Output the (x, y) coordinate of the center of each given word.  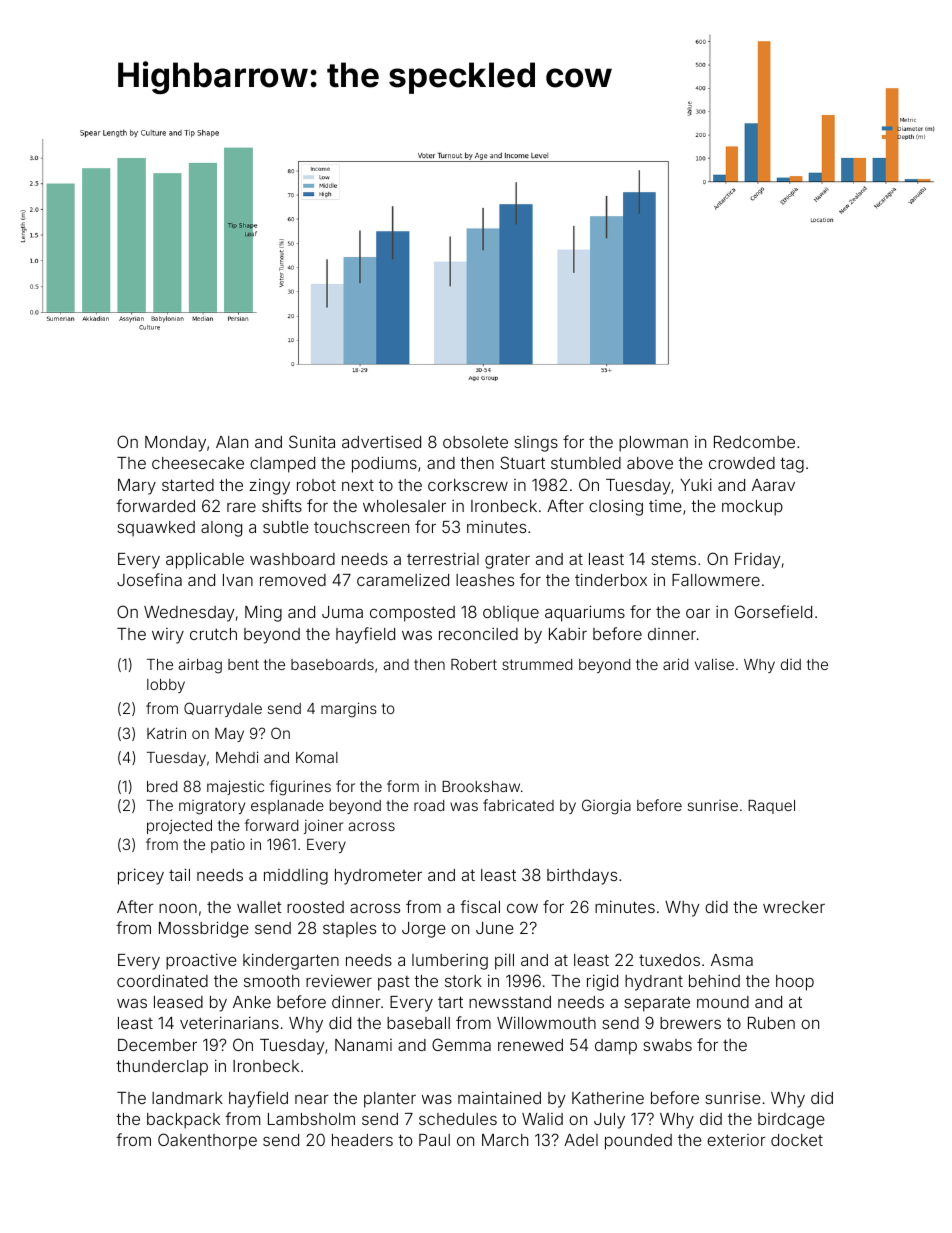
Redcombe (754, 442)
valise (714, 664)
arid (675, 664)
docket (797, 1140)
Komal (317, 757)
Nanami (363, 1045)
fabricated (518, 805)
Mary (137, 487)
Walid (542, 1119)
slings (536, 444)
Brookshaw (481, 786)
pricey (141, 876)
